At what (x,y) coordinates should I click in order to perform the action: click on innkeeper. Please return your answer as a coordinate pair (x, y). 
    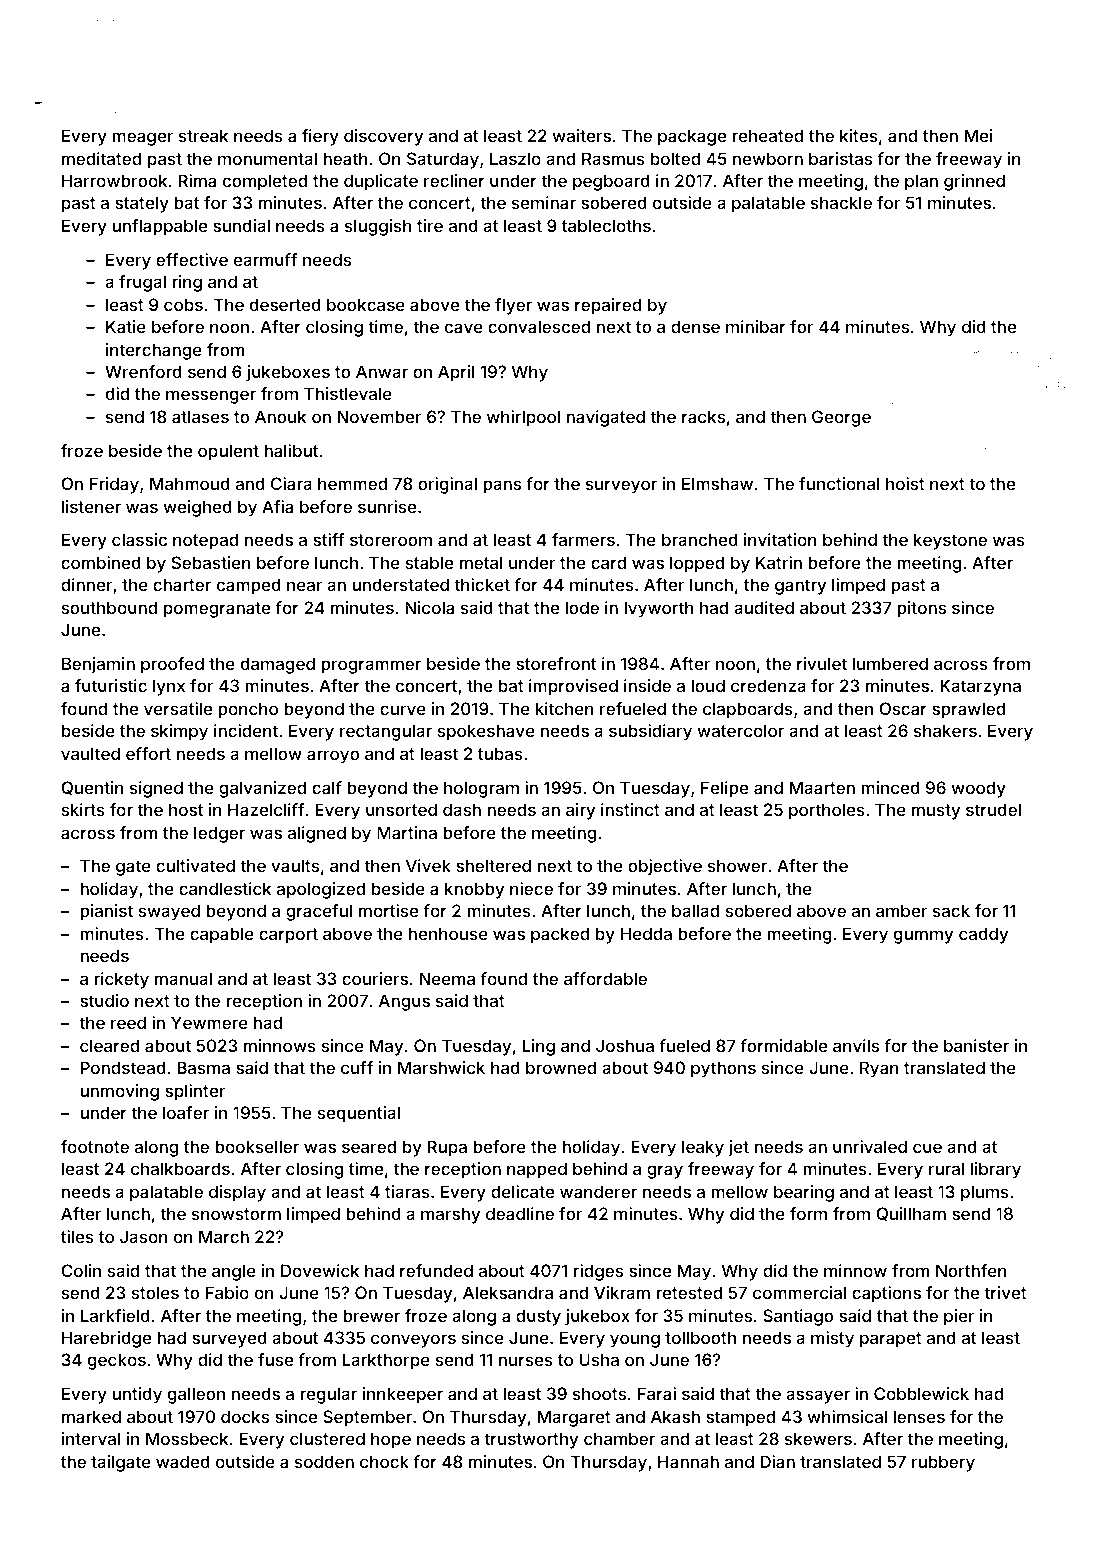
    Looking at the image, I should click on (403, 1395).
